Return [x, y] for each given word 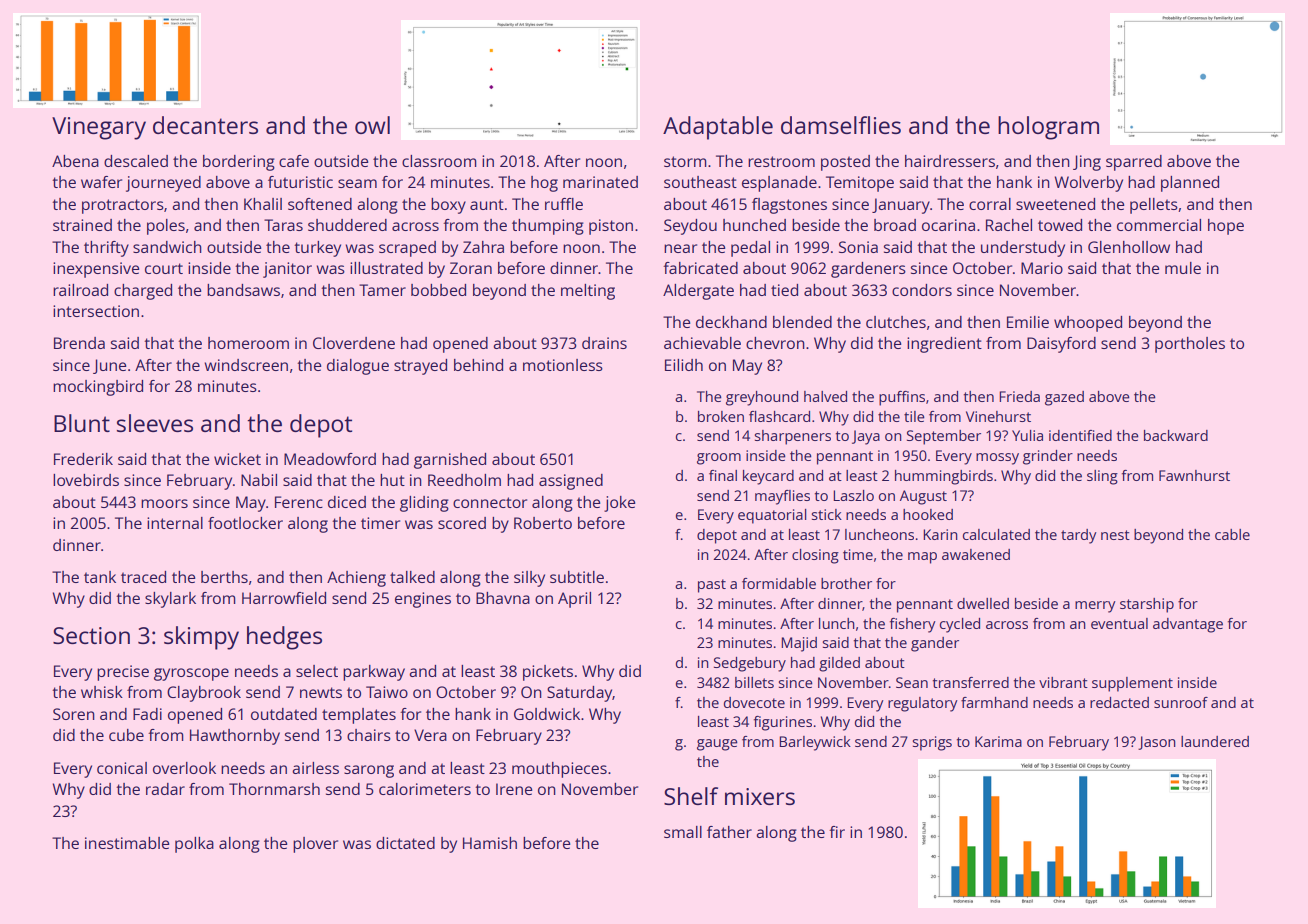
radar [165, 789]
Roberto [543, 523]
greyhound [762, 398]
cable [1232, 534]
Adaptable [718, 128]
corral [990, 204]
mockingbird [98, 388]
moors [164, 503]
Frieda [1020, 396]
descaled [136, 161]
